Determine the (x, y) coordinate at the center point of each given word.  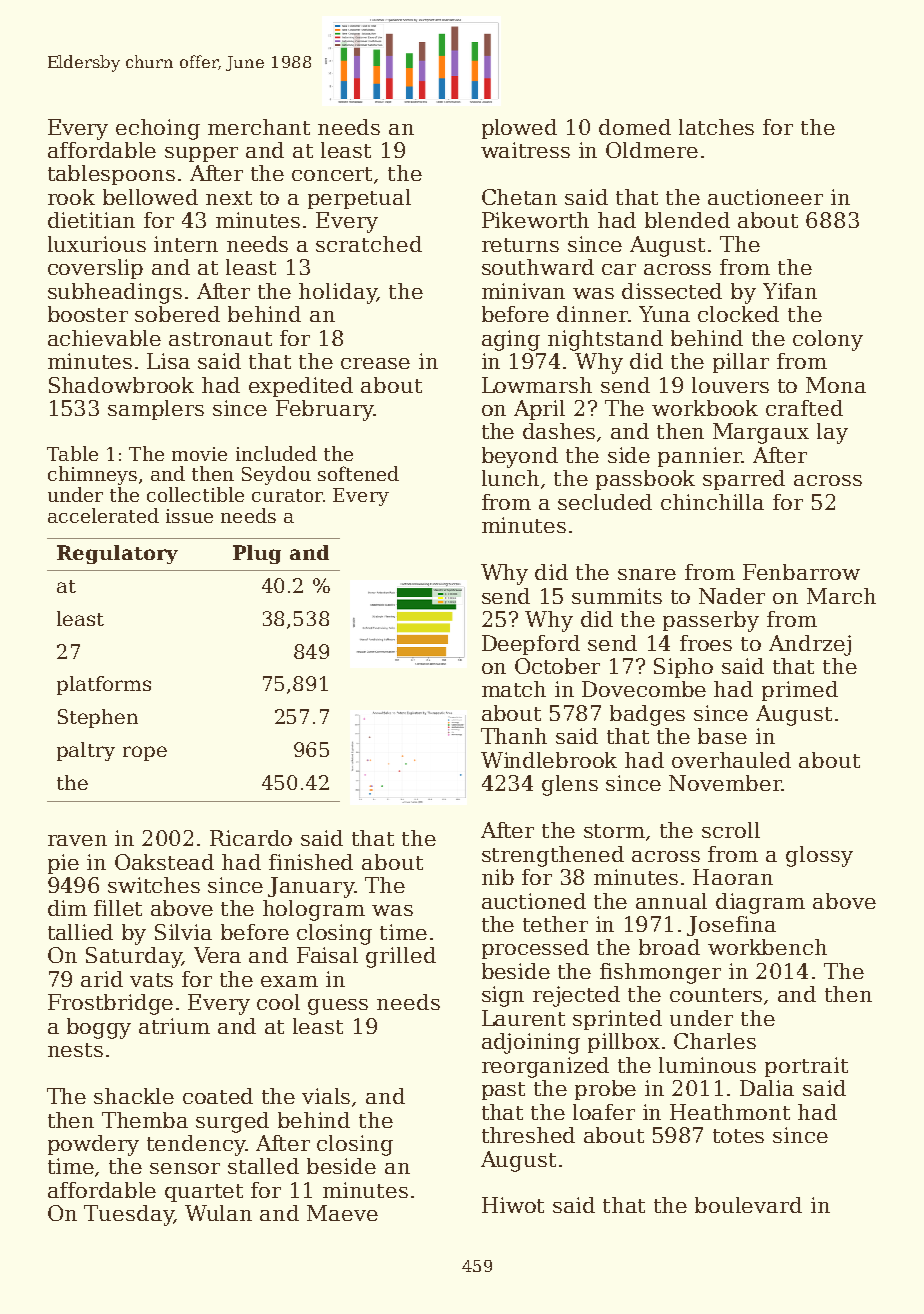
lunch (510, 478)
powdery (93, 1145)
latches (716, 127)
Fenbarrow (801, 572)
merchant (259, 127)
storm (614, 831)
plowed (519, 129)
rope (145, 753)
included (276, 453)
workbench (767, 947)
